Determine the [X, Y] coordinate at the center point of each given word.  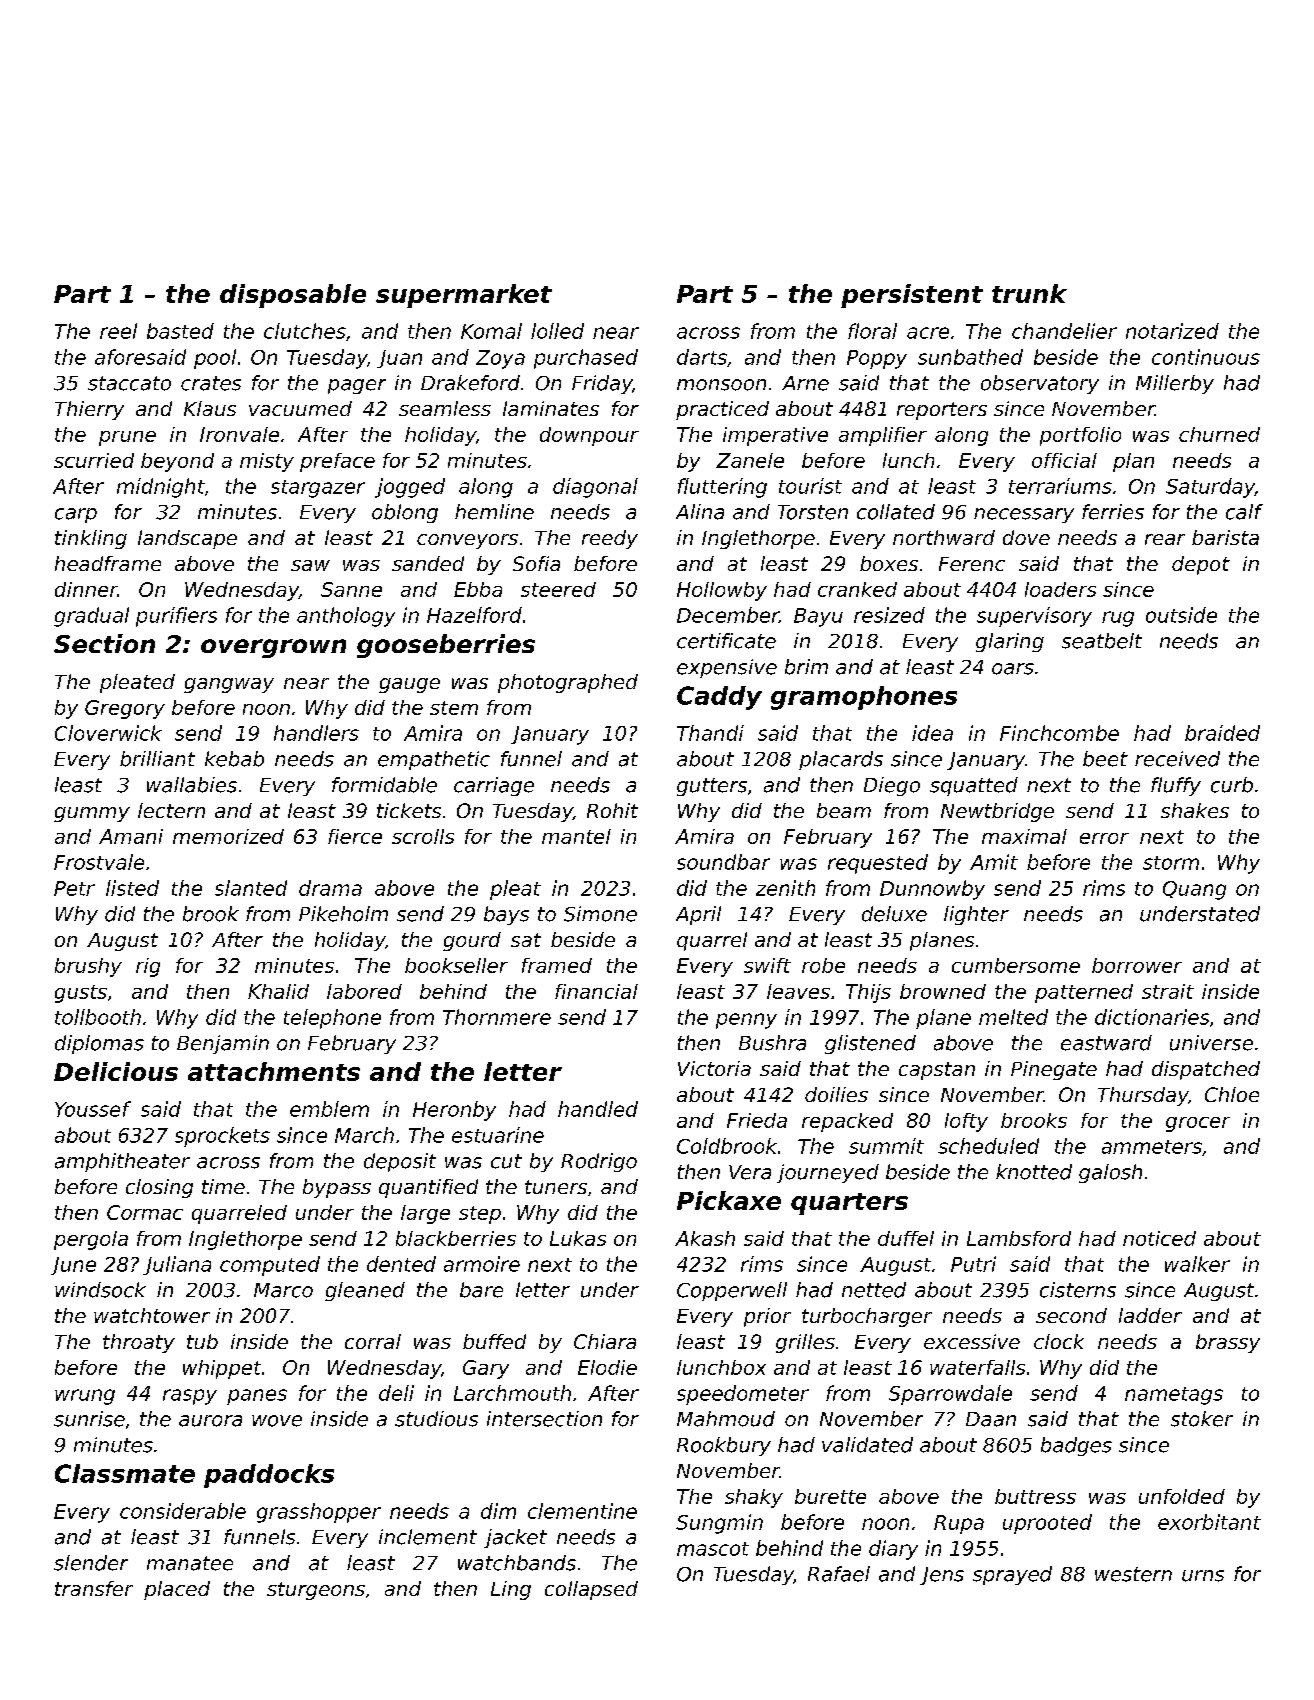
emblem [329, 1109]
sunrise [89, 1419]
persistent [912, 296]
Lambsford [1019, 1238]
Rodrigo [599, 1162]
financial [596, 991]
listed [132, 888]
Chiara [605, 1341]
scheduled [988, 1146]
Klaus [210, 408]
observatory [1040, 384]
